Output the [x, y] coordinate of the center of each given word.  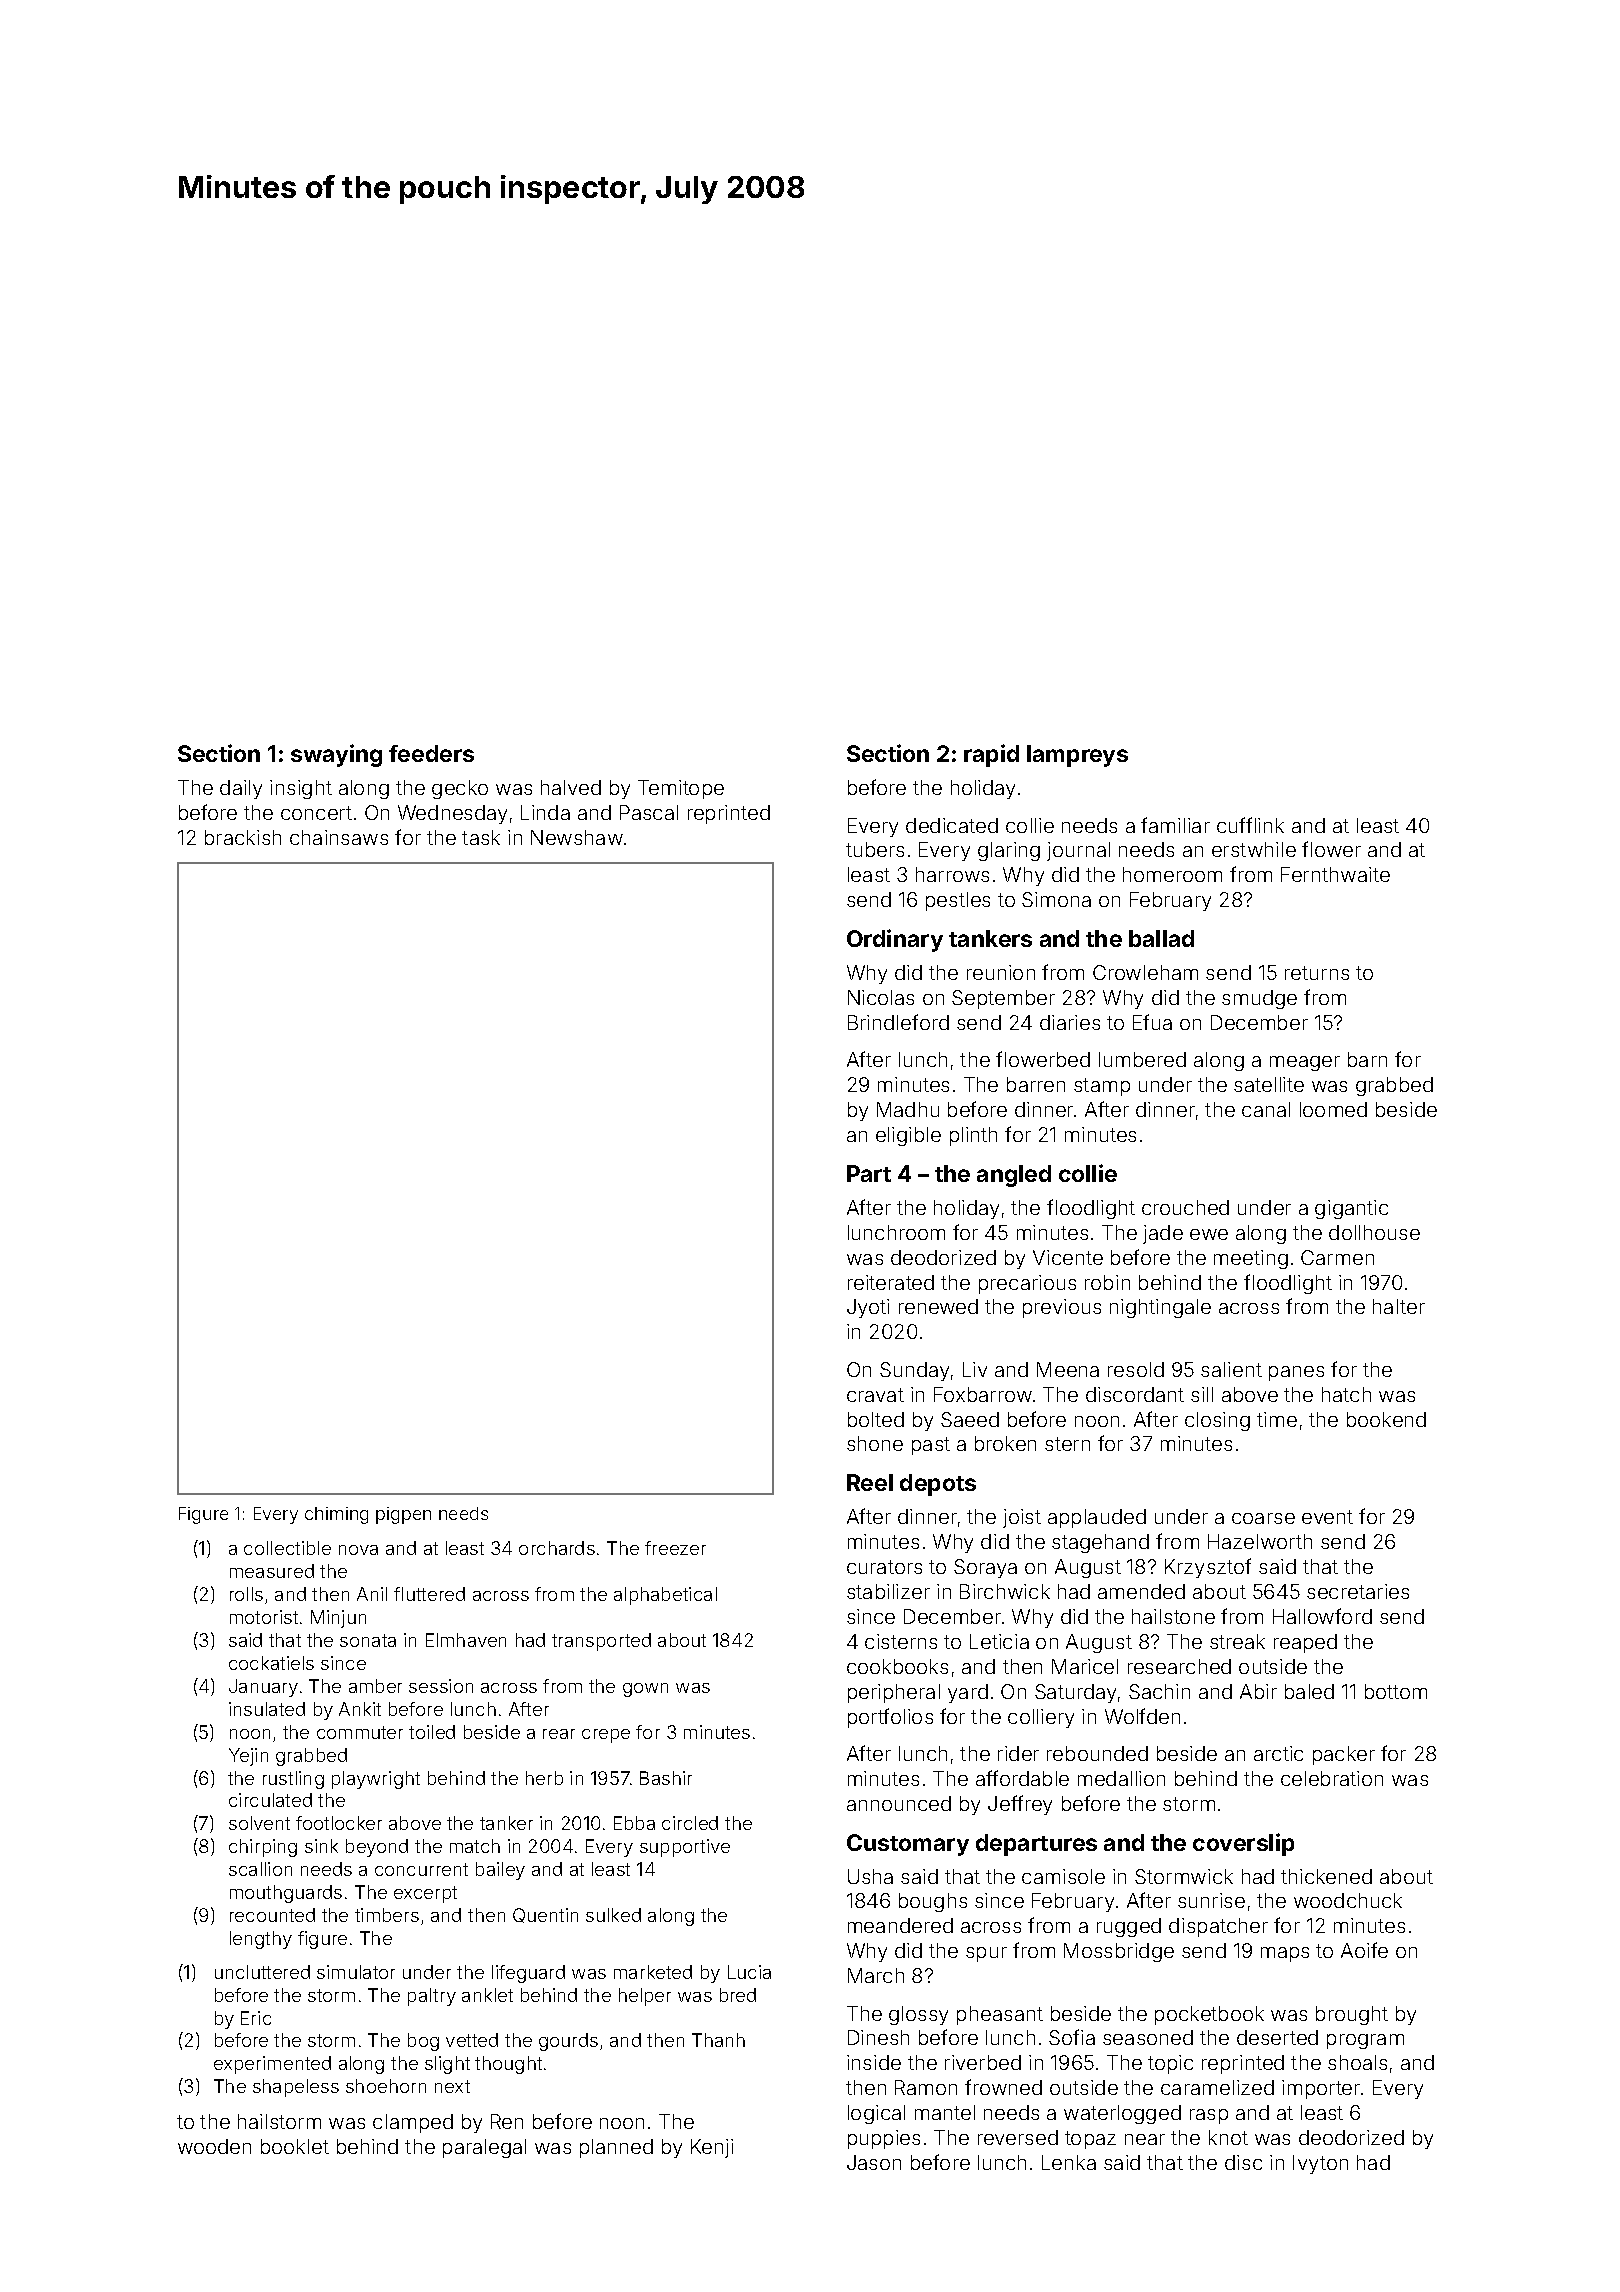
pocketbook [1209, 2015]
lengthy [261, 1940]
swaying [336, 755]
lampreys [1077, 756]
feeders [431, 753]
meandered [900, 1925]
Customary [908, 1845]
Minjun [338, 1619]
